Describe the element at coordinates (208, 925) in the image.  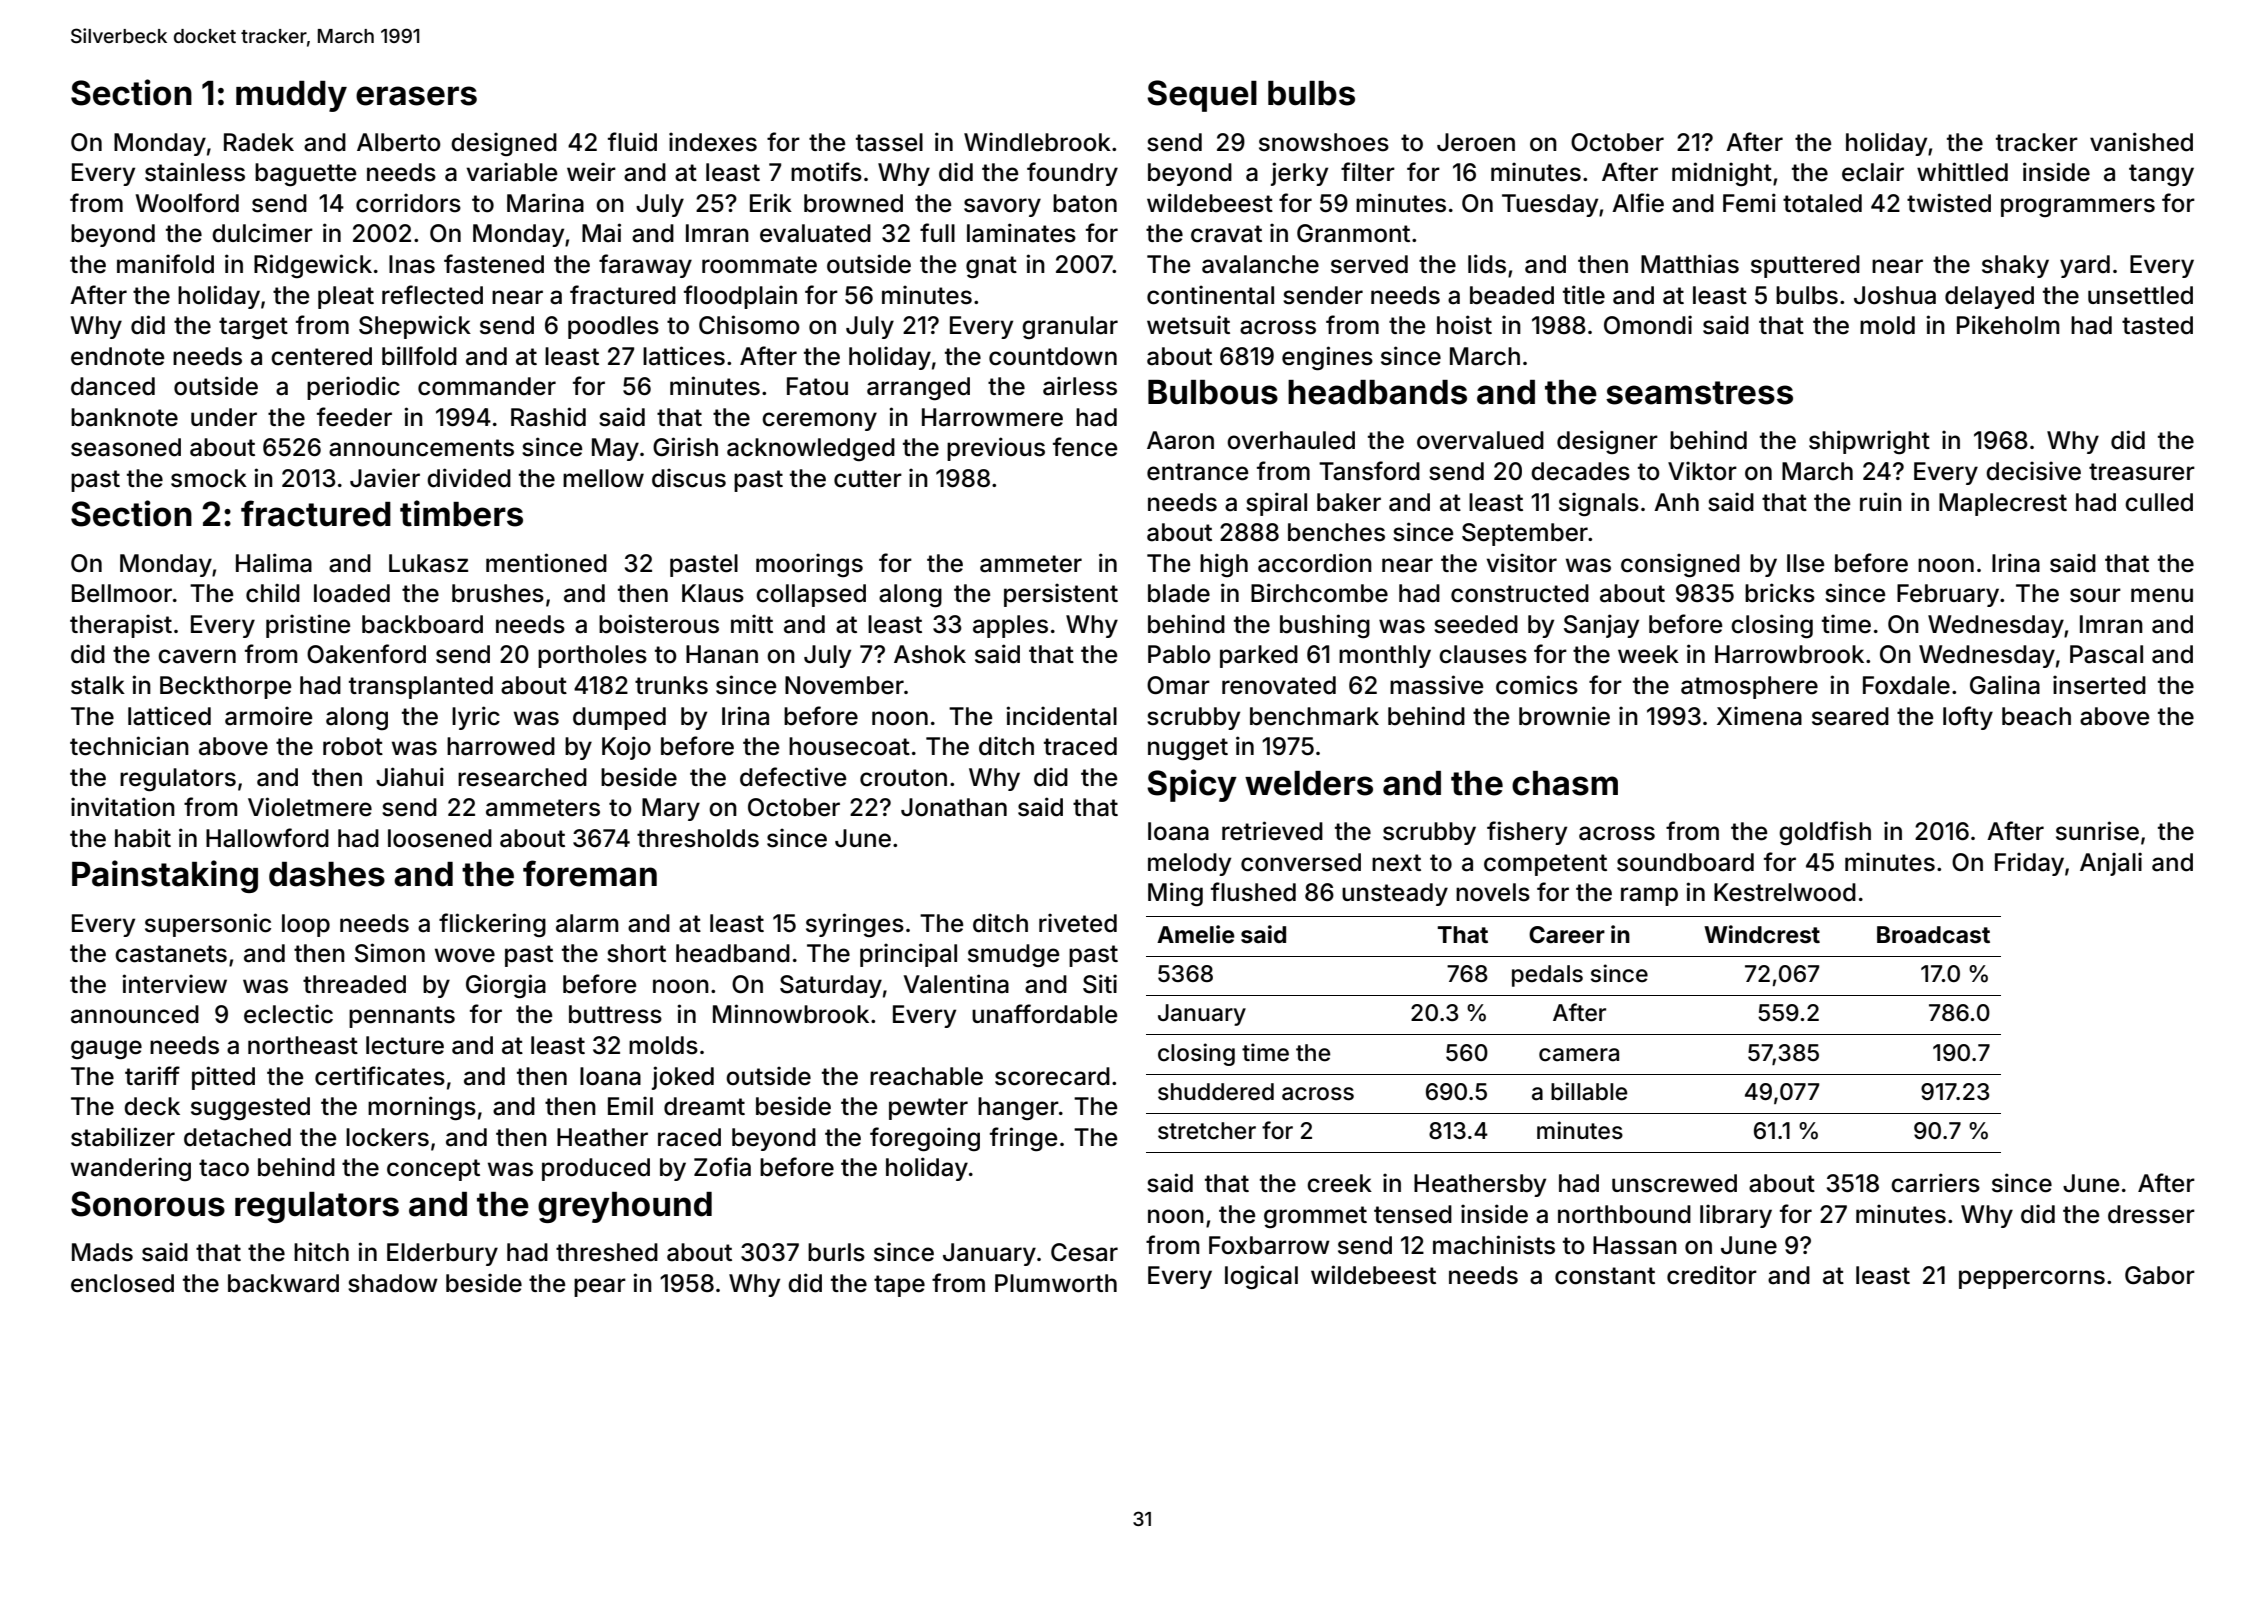
I see `supersonic` at that location.
